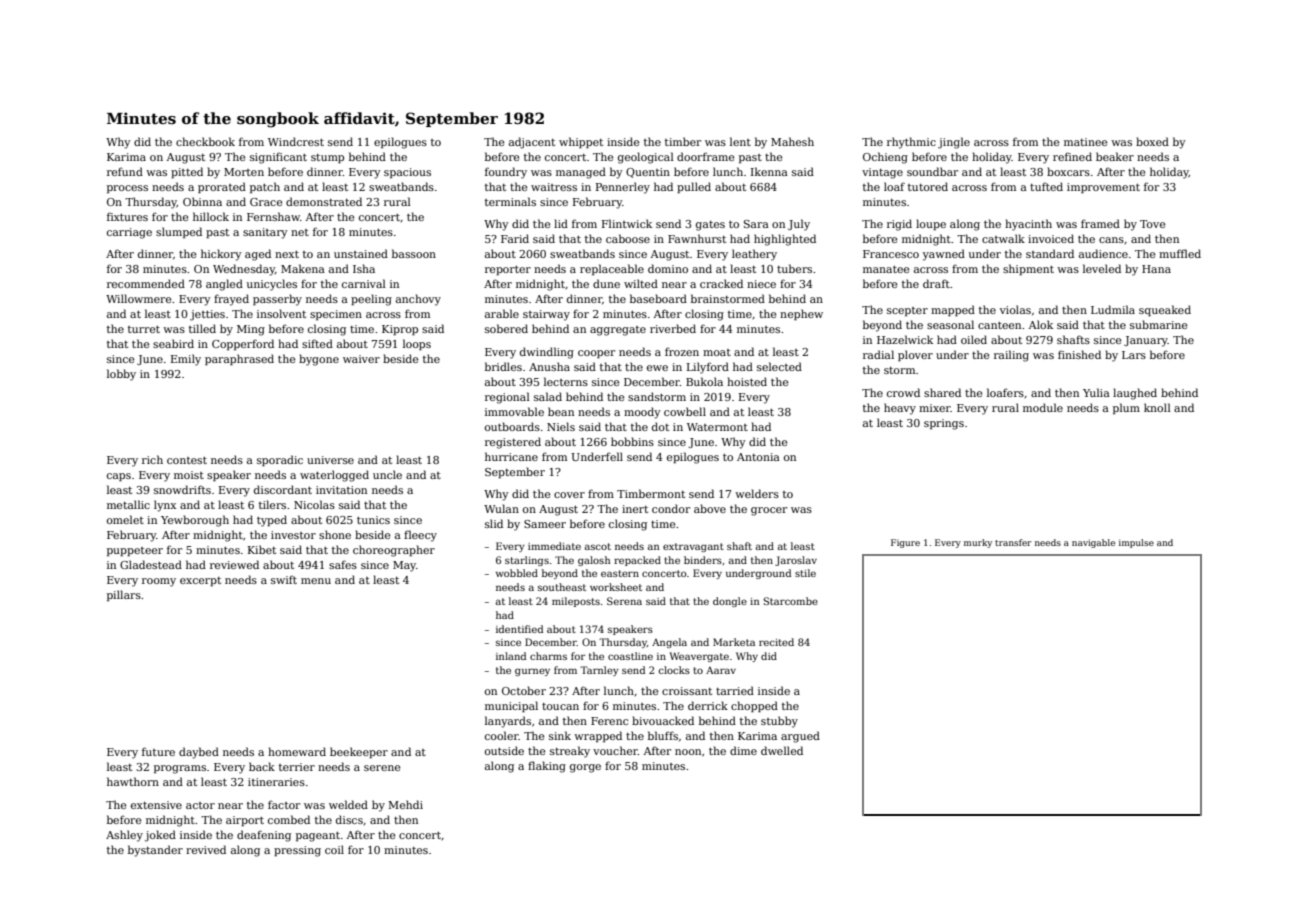  I want to click on bystander, so click(155, 851).
